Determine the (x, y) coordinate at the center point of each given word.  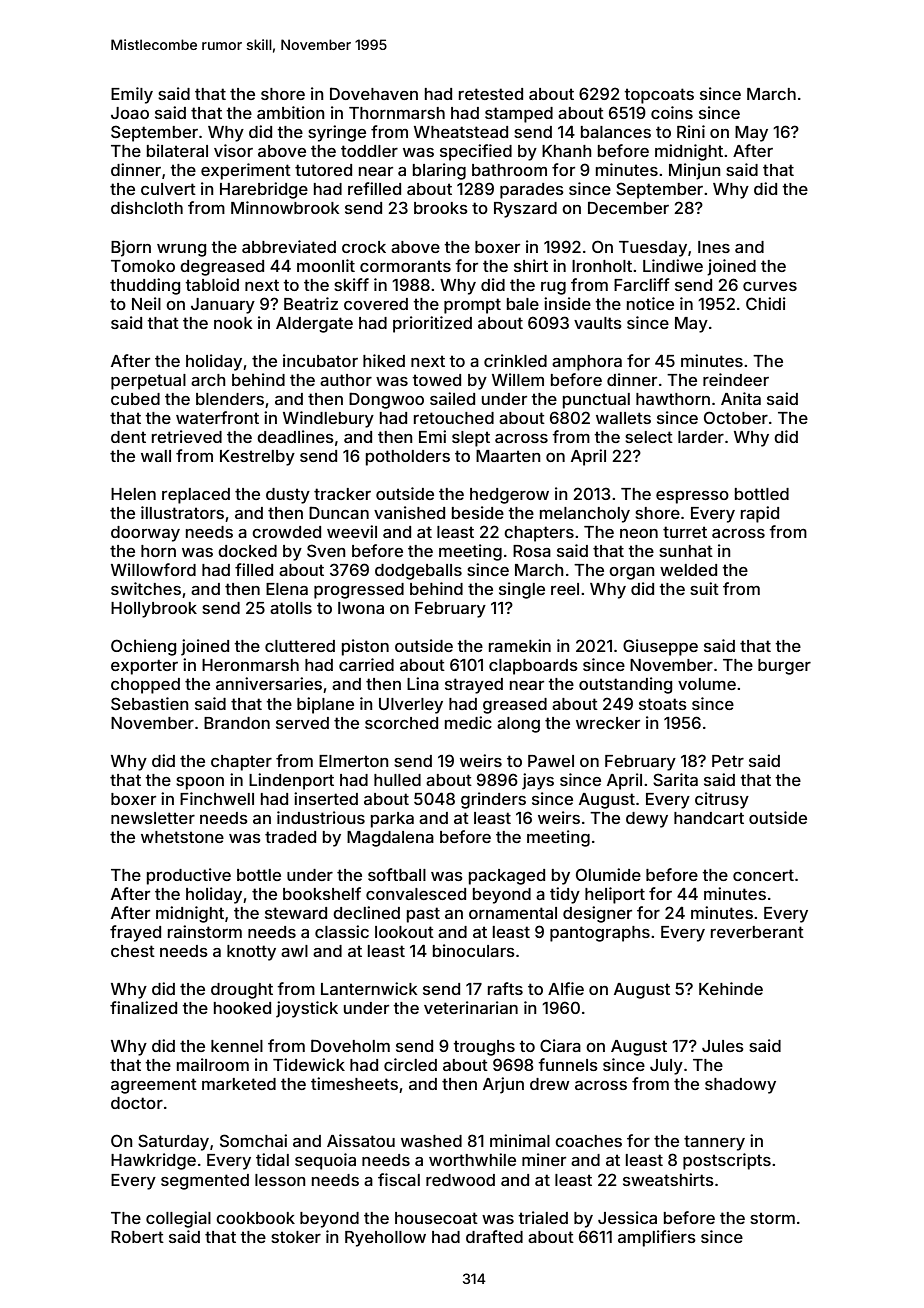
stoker (296, 1237)
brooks (441, 208)
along (518, 725)
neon (639, 533)
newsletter (153, 818)
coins (672, 112)
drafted (494, 1236)
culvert (168, 189)
